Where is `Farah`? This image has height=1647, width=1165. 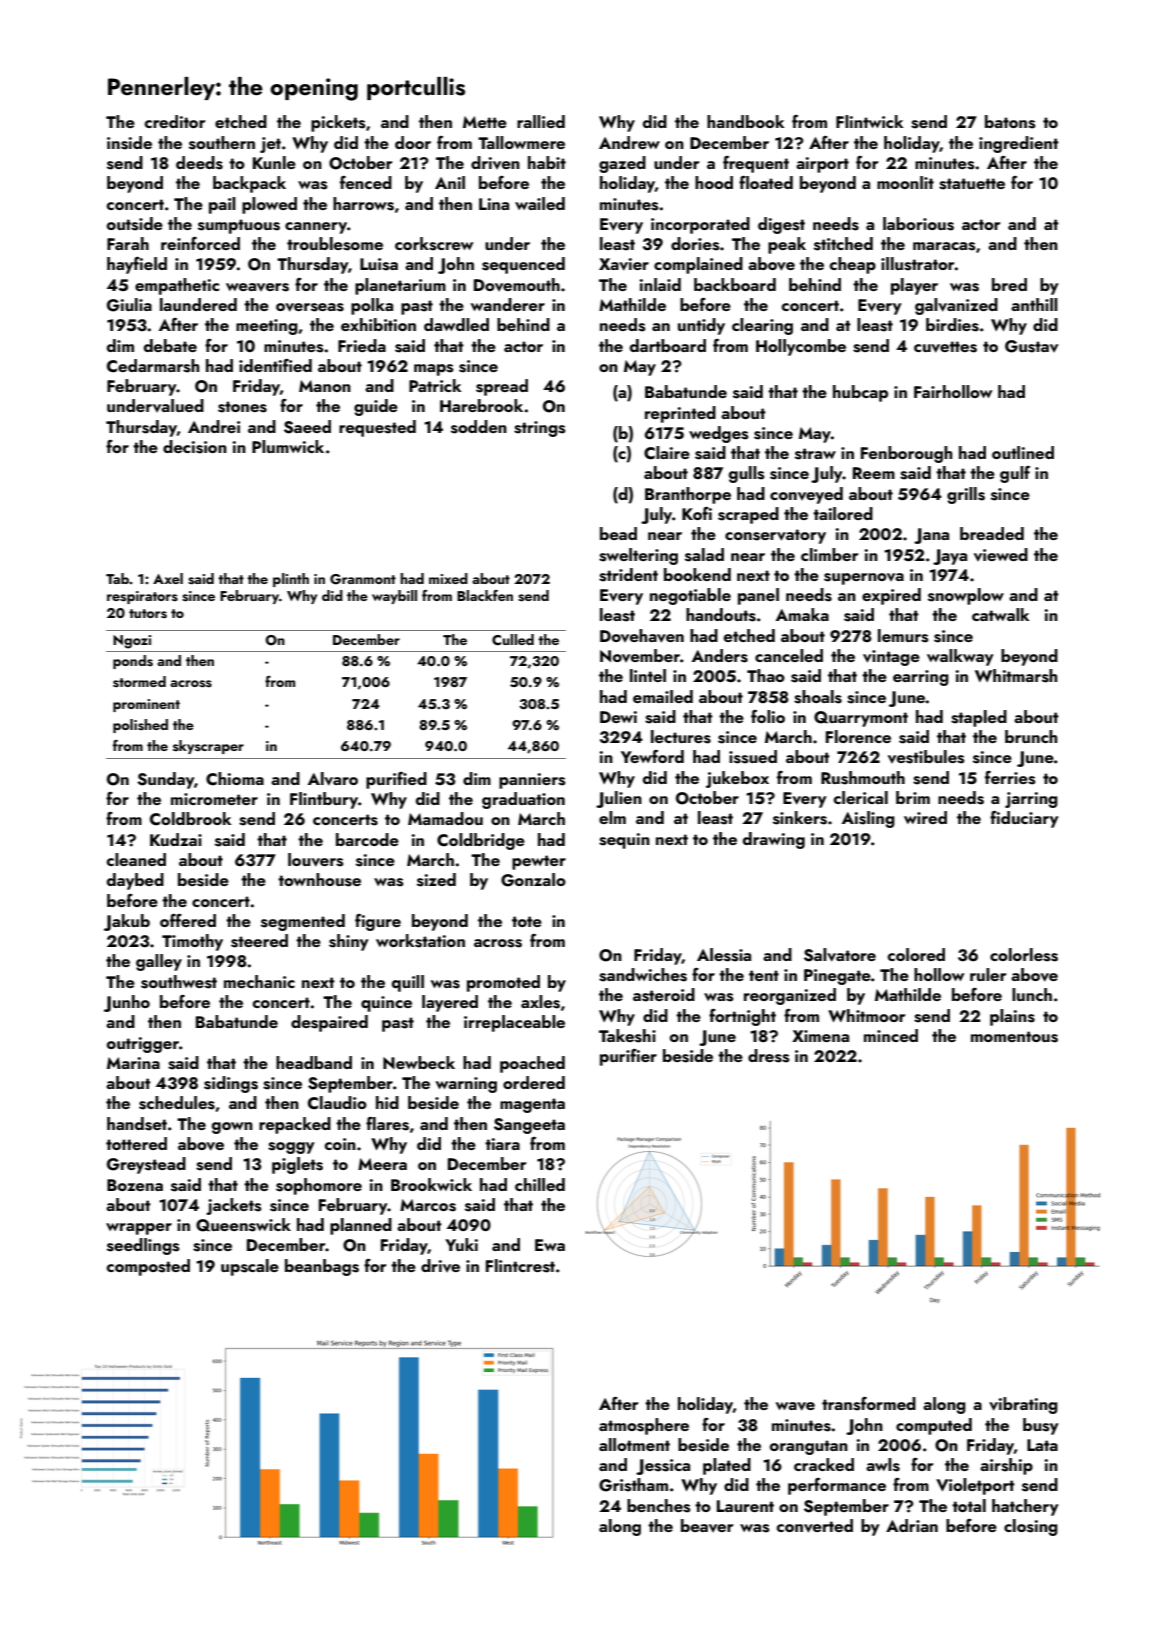
Farah is located at coordinates (128, 243).
